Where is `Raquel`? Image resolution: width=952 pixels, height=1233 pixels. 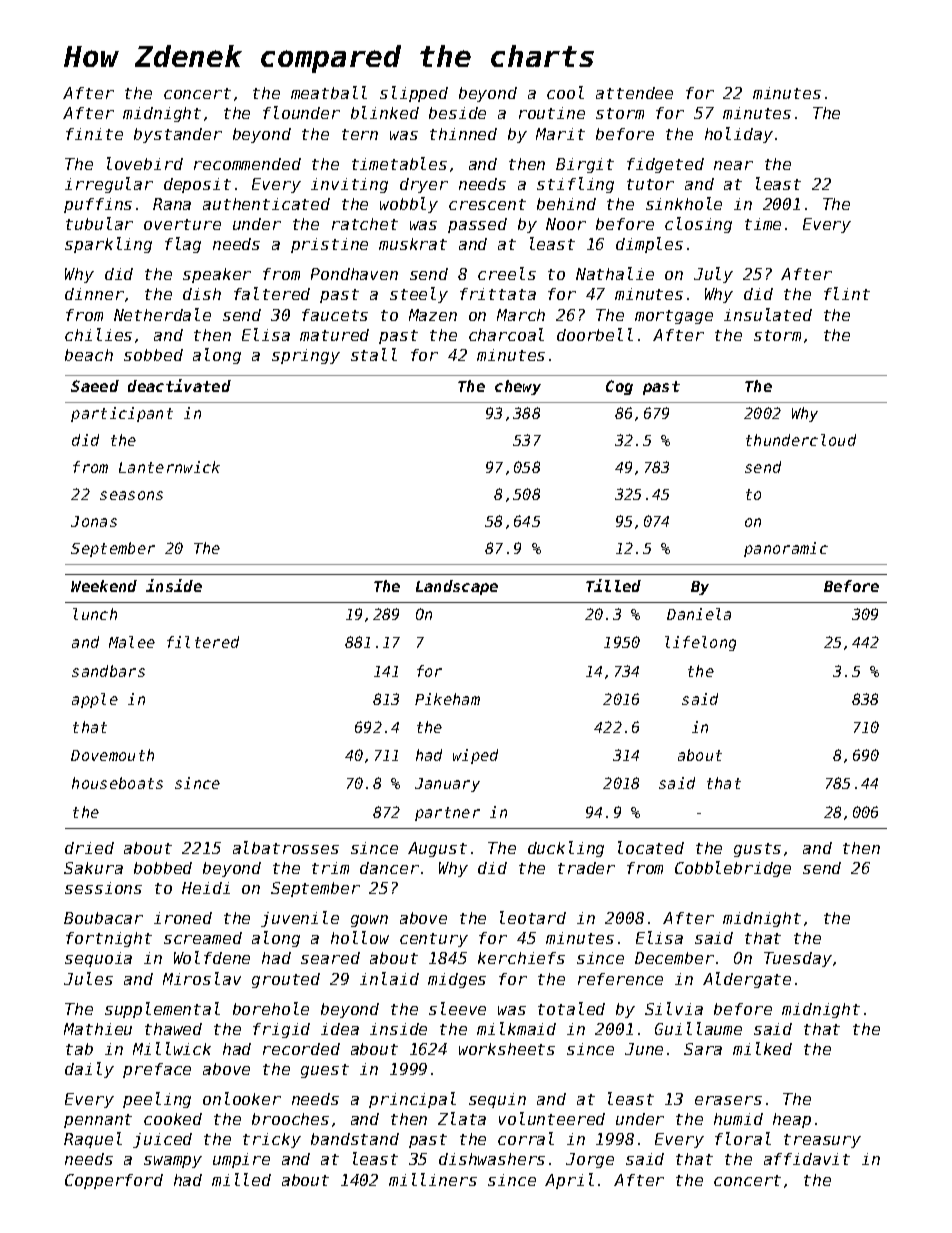
Raquel is located at coordinates (93, 1140).
